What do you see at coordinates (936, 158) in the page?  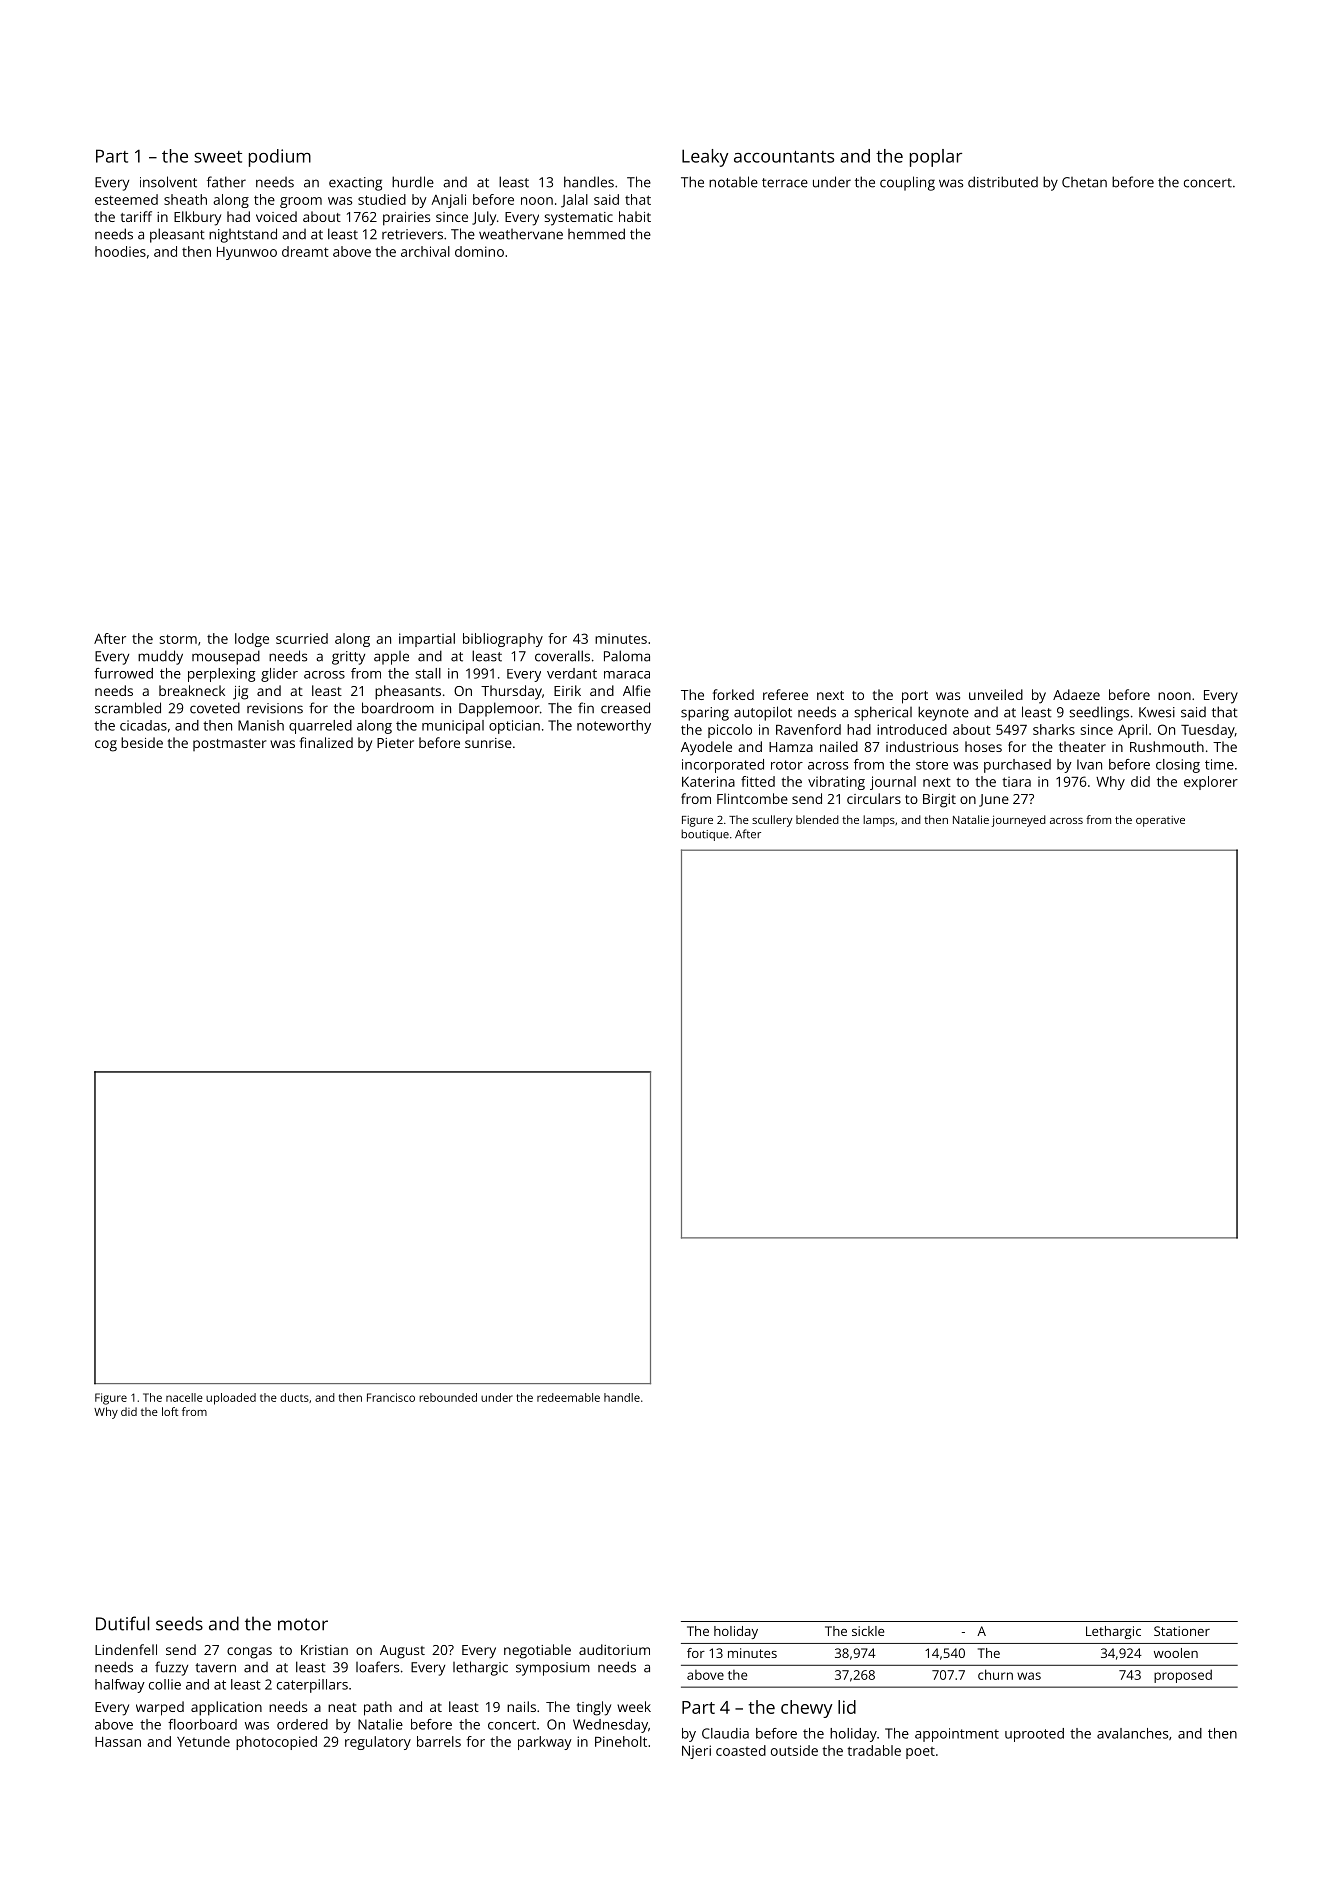 I see `poplar` at bounding box center [936, 158].
